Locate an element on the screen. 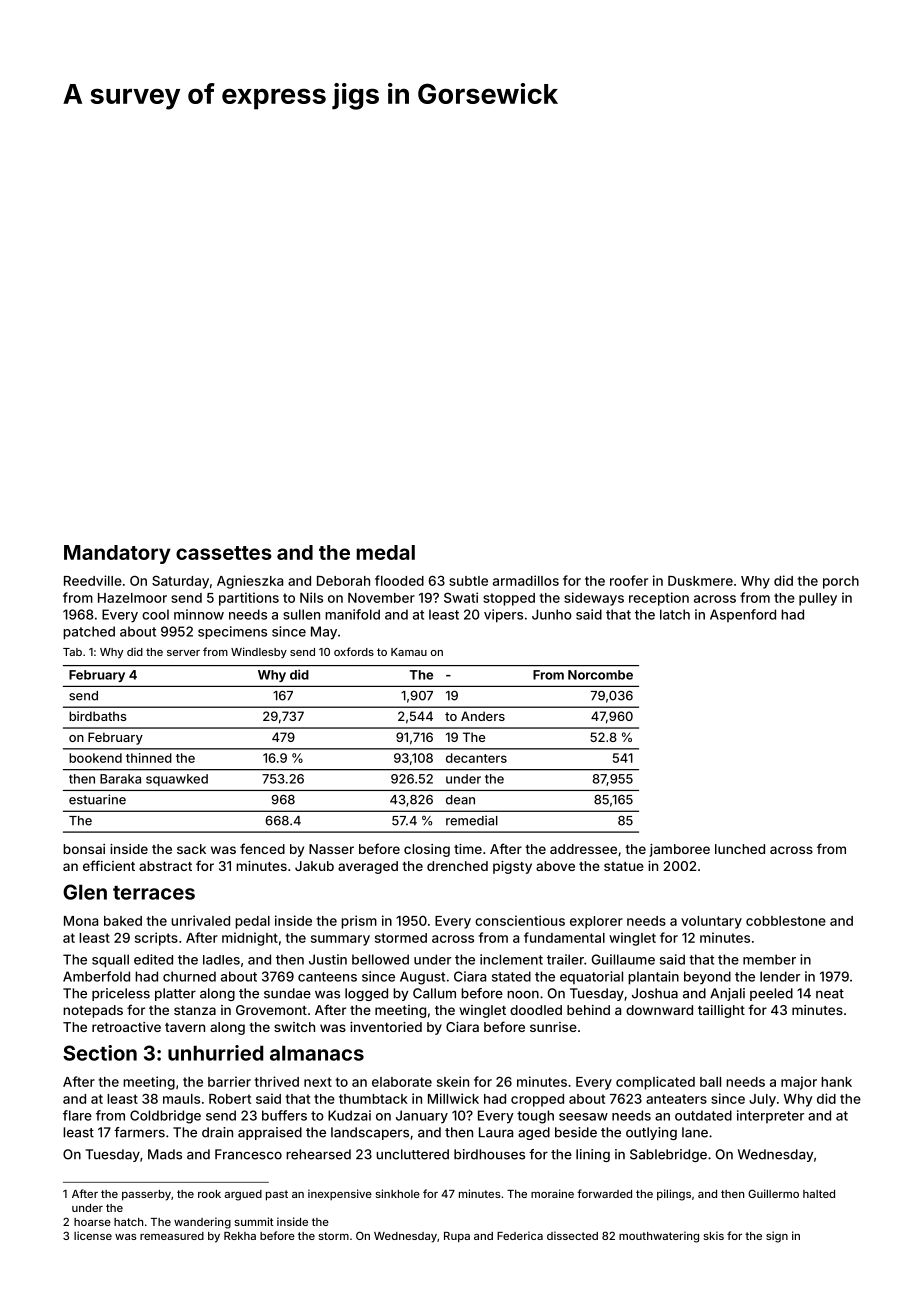 This screenshot has width=924, height=1308. lunched is located at coordinates (740, 849).
